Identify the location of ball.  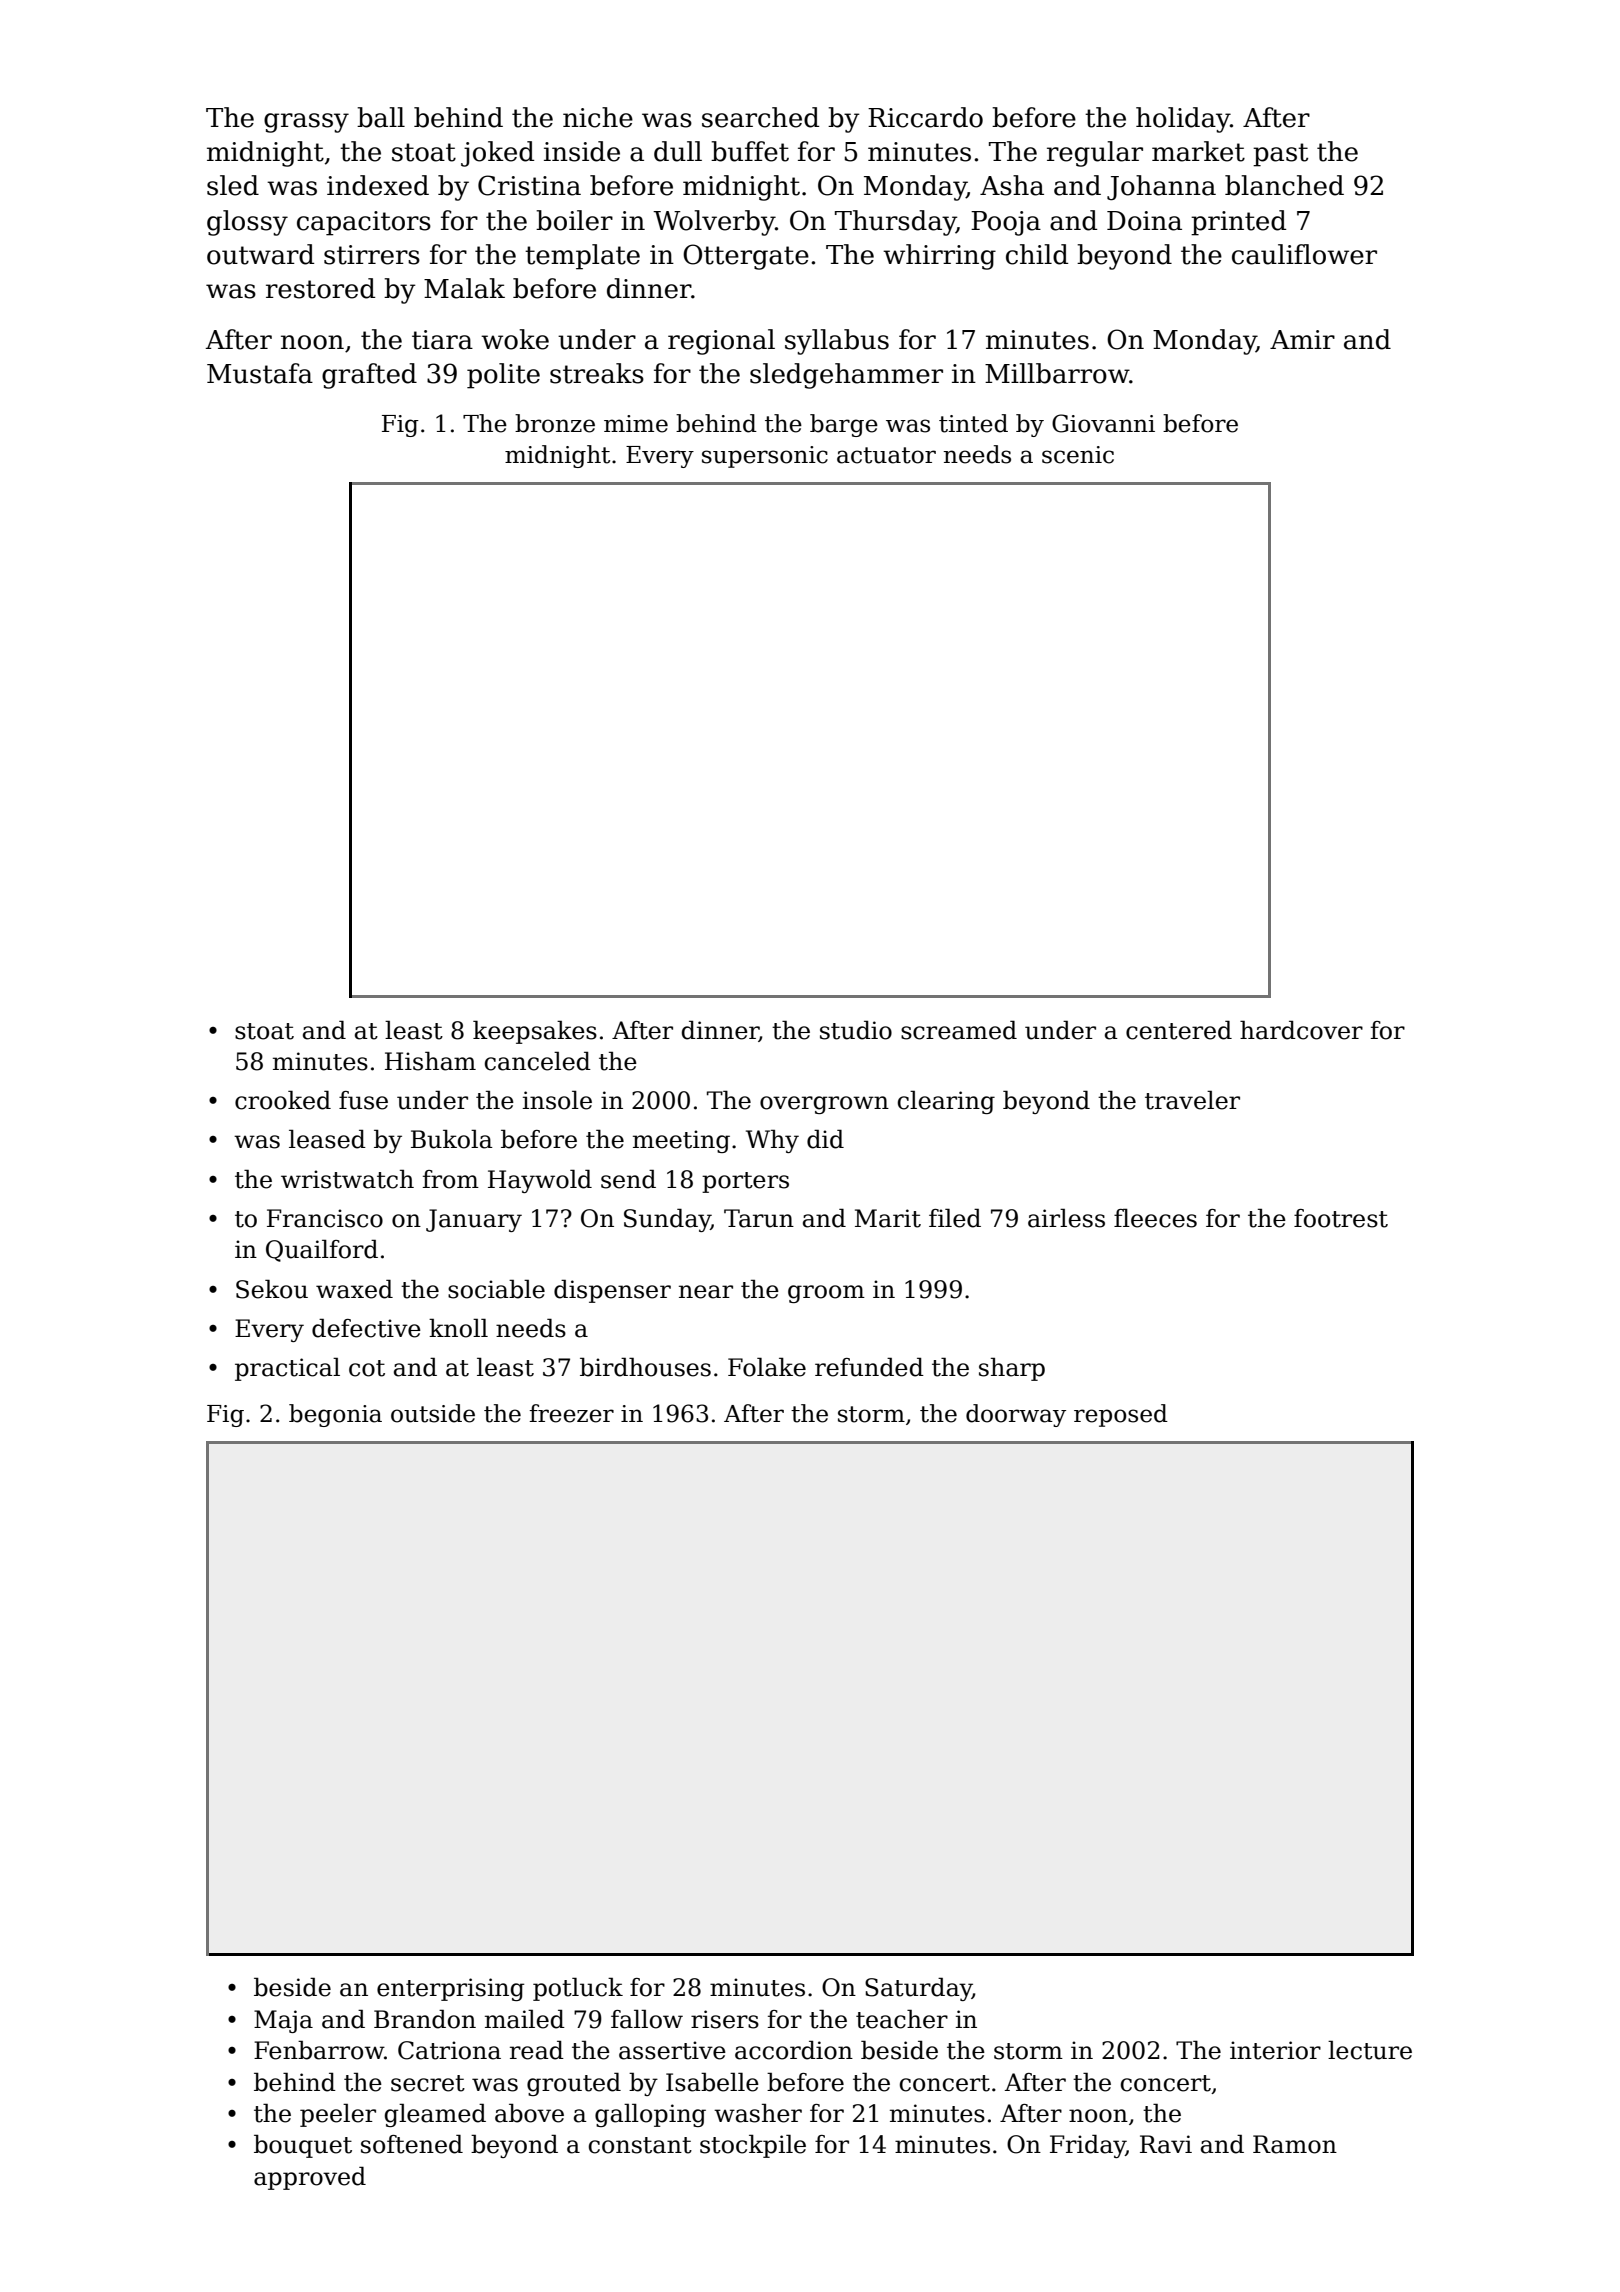
(381, 117).
